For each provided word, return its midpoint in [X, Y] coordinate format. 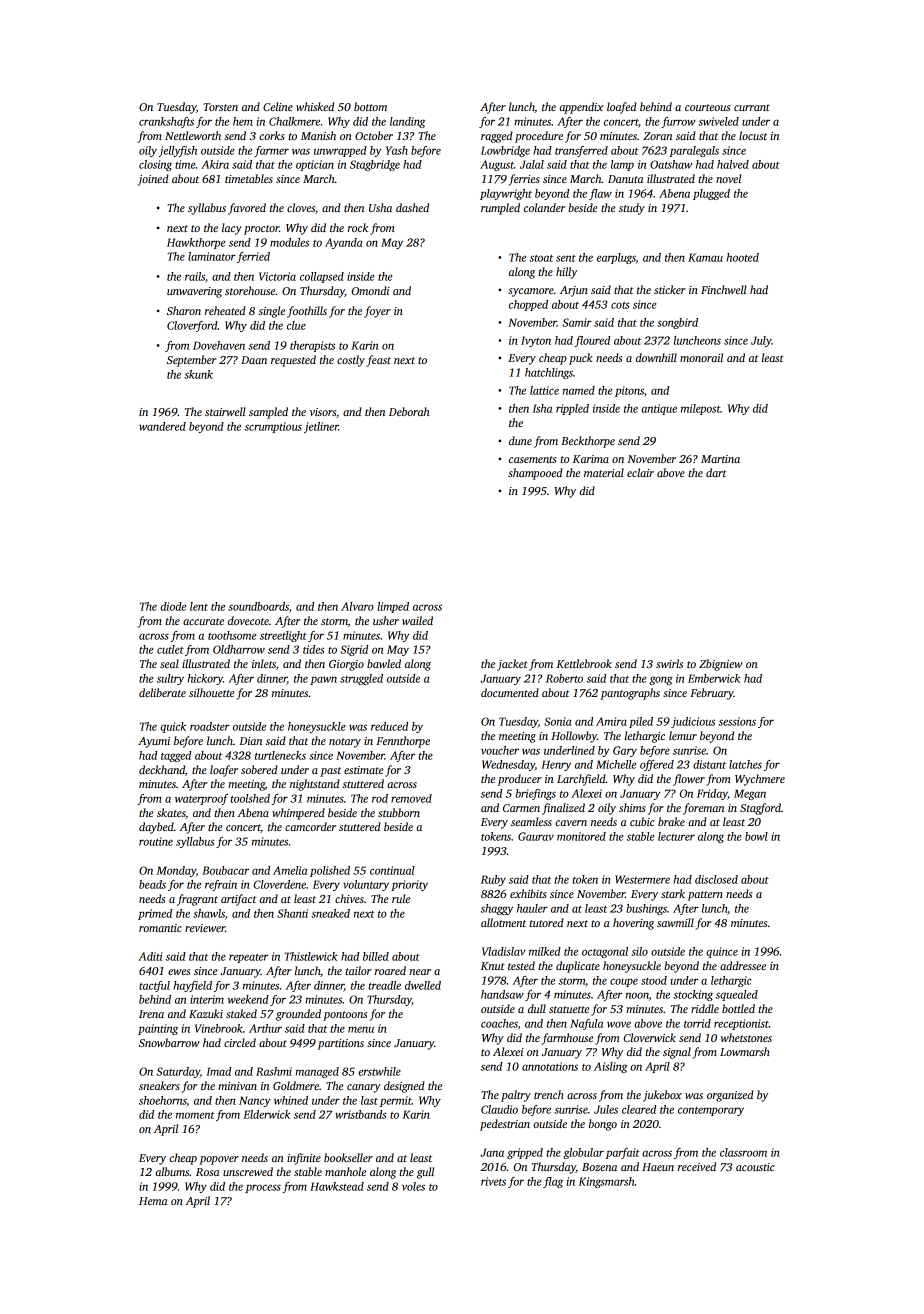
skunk [198, 374]
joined [153, 180]
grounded [298, 1015]
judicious [693, 722]
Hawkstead [337, 1186]
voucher [500, 750]
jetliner [321, 427]
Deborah [409, 411]
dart [716, 472]
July [761, 341]
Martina [720, 459]
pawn [323, 680]
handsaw [502, 994]
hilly [566, 273]
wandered [162, 426]
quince [722, 952]
